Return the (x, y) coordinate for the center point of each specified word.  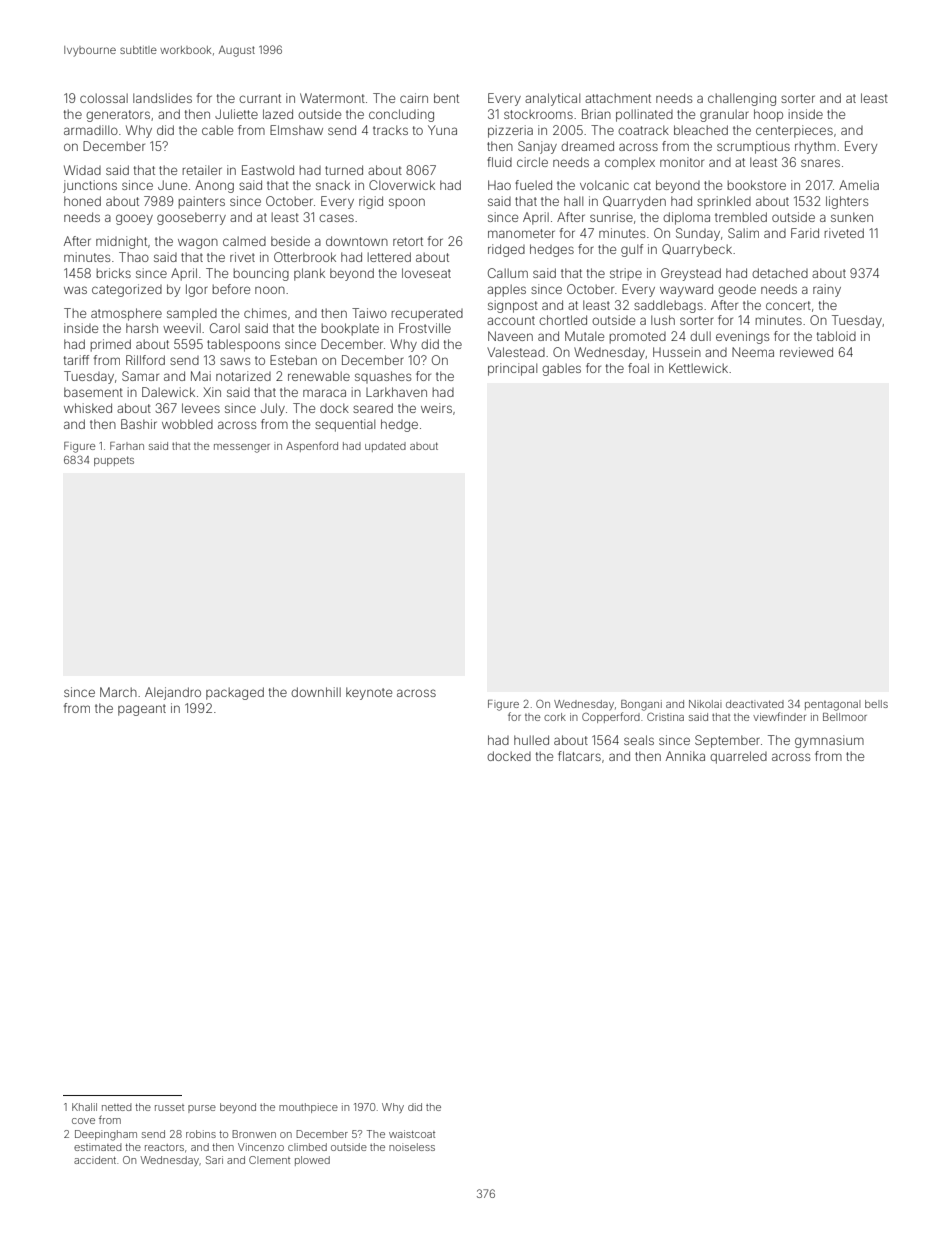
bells (876, 704)
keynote (369, 693)
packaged (235, 693)
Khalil (84, 1107)
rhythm (815, 147)
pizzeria (510, 131)
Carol (225, 328)
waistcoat (412, 1134)
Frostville (425, 328)
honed (82, 201)
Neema (753, 352)
